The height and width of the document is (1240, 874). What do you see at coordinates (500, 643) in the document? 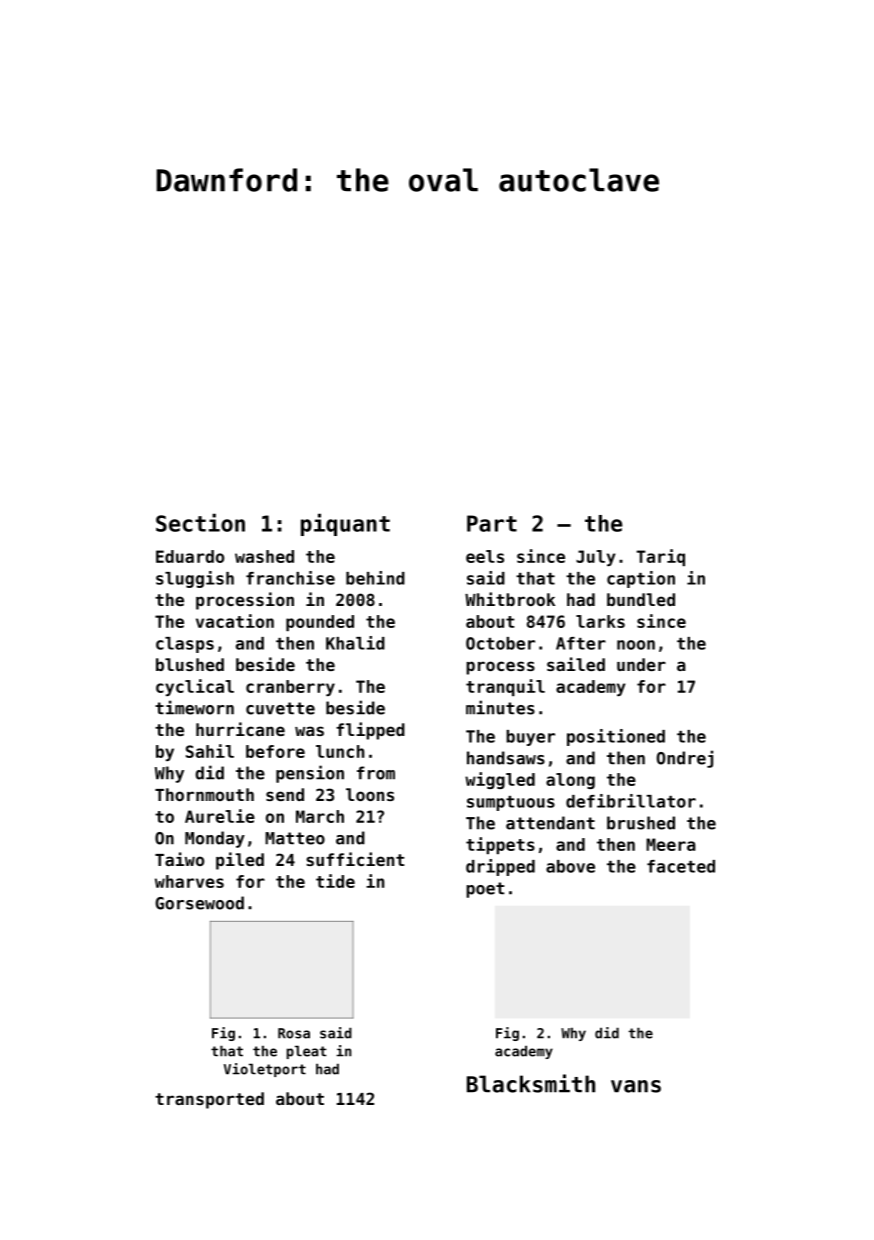
I see `October` at bounding box center [500, 643].
